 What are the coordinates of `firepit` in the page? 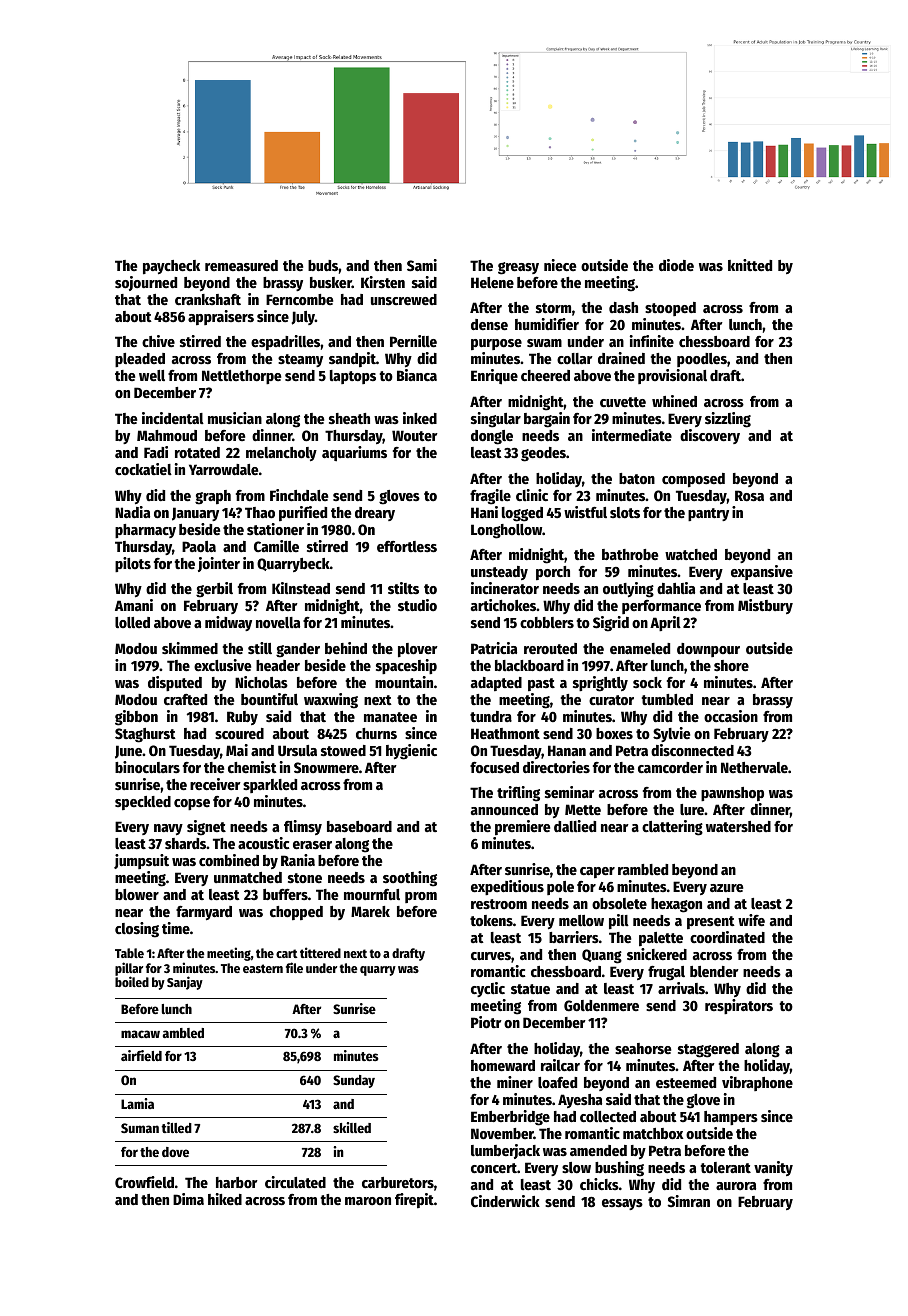 It's located at (414, 1200).
